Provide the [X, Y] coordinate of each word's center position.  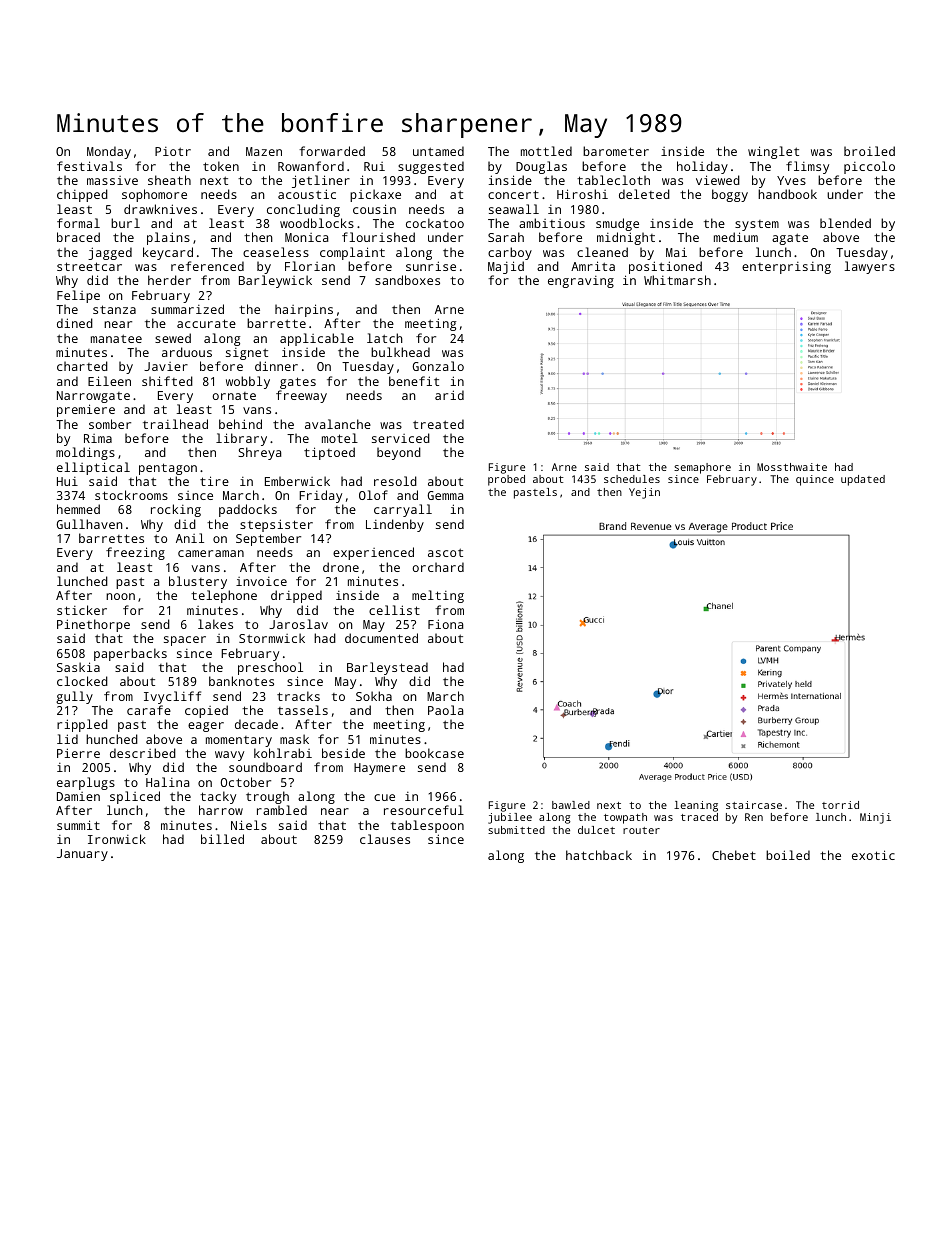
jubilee [510, 818]
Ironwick [117, 839]
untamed [438, 151]
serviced [401, 438]
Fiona [445, 624]
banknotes [241, 681]
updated [863, 480]
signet [247, 354]
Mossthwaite [792, 467]
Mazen [264, 151]
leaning [696, 806]
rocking [176, 510]
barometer [616, 151]
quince [815, 480]
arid [449, 395]
